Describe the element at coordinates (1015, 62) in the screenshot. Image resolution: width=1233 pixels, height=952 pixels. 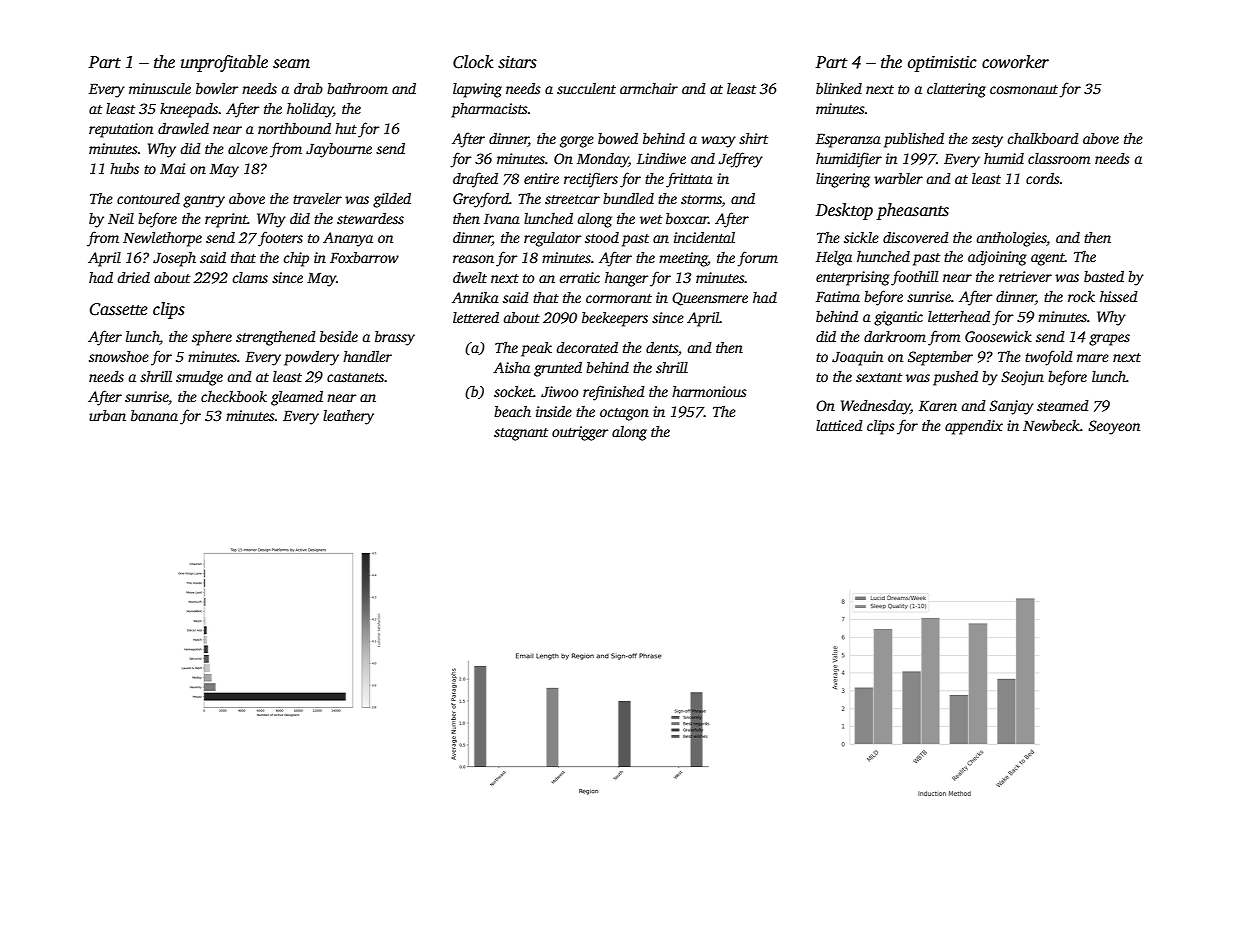
I see `coworker` at that location.
